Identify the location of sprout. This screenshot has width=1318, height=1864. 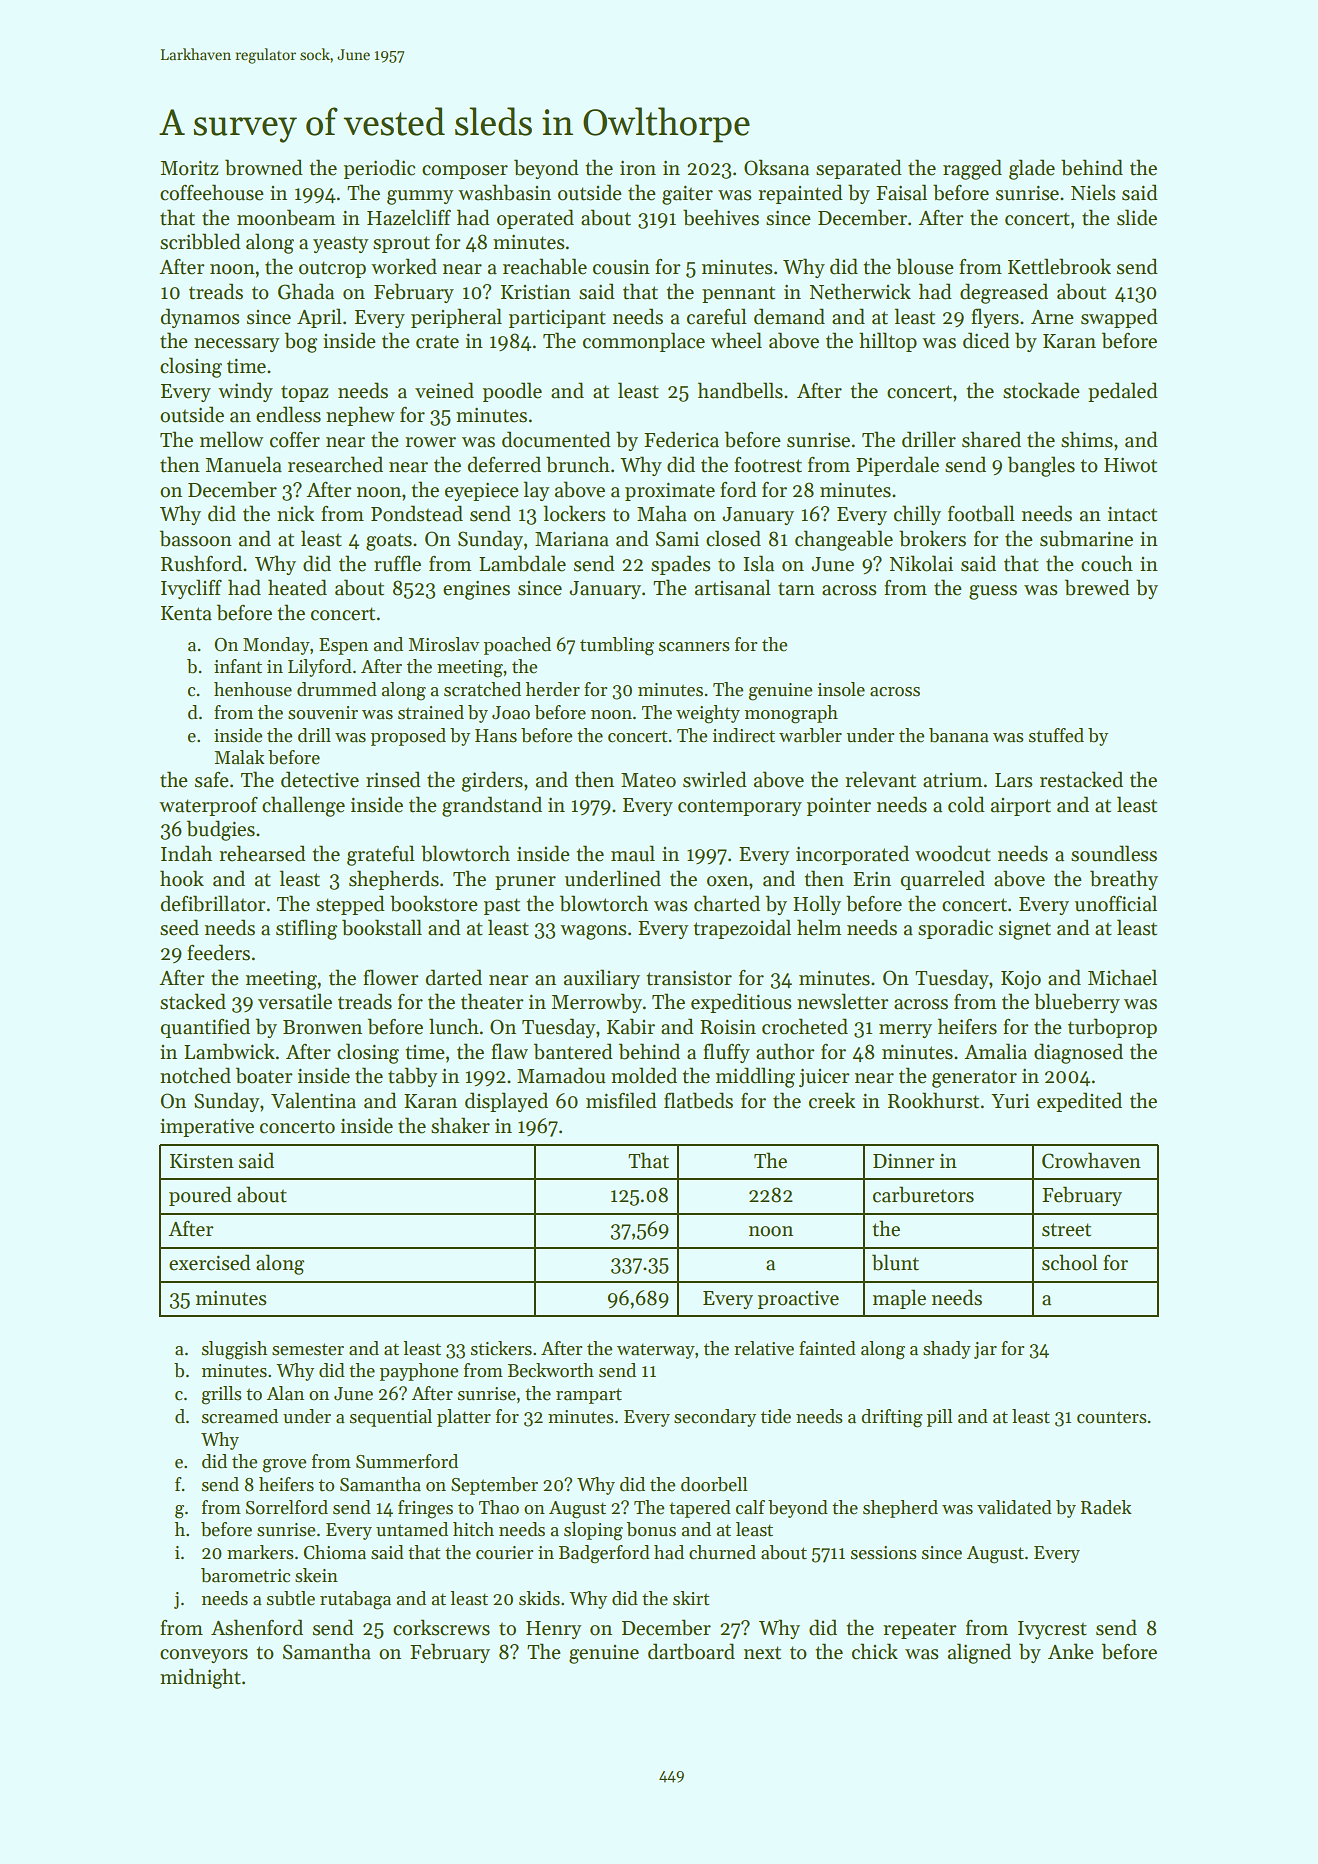
(401, 244).
